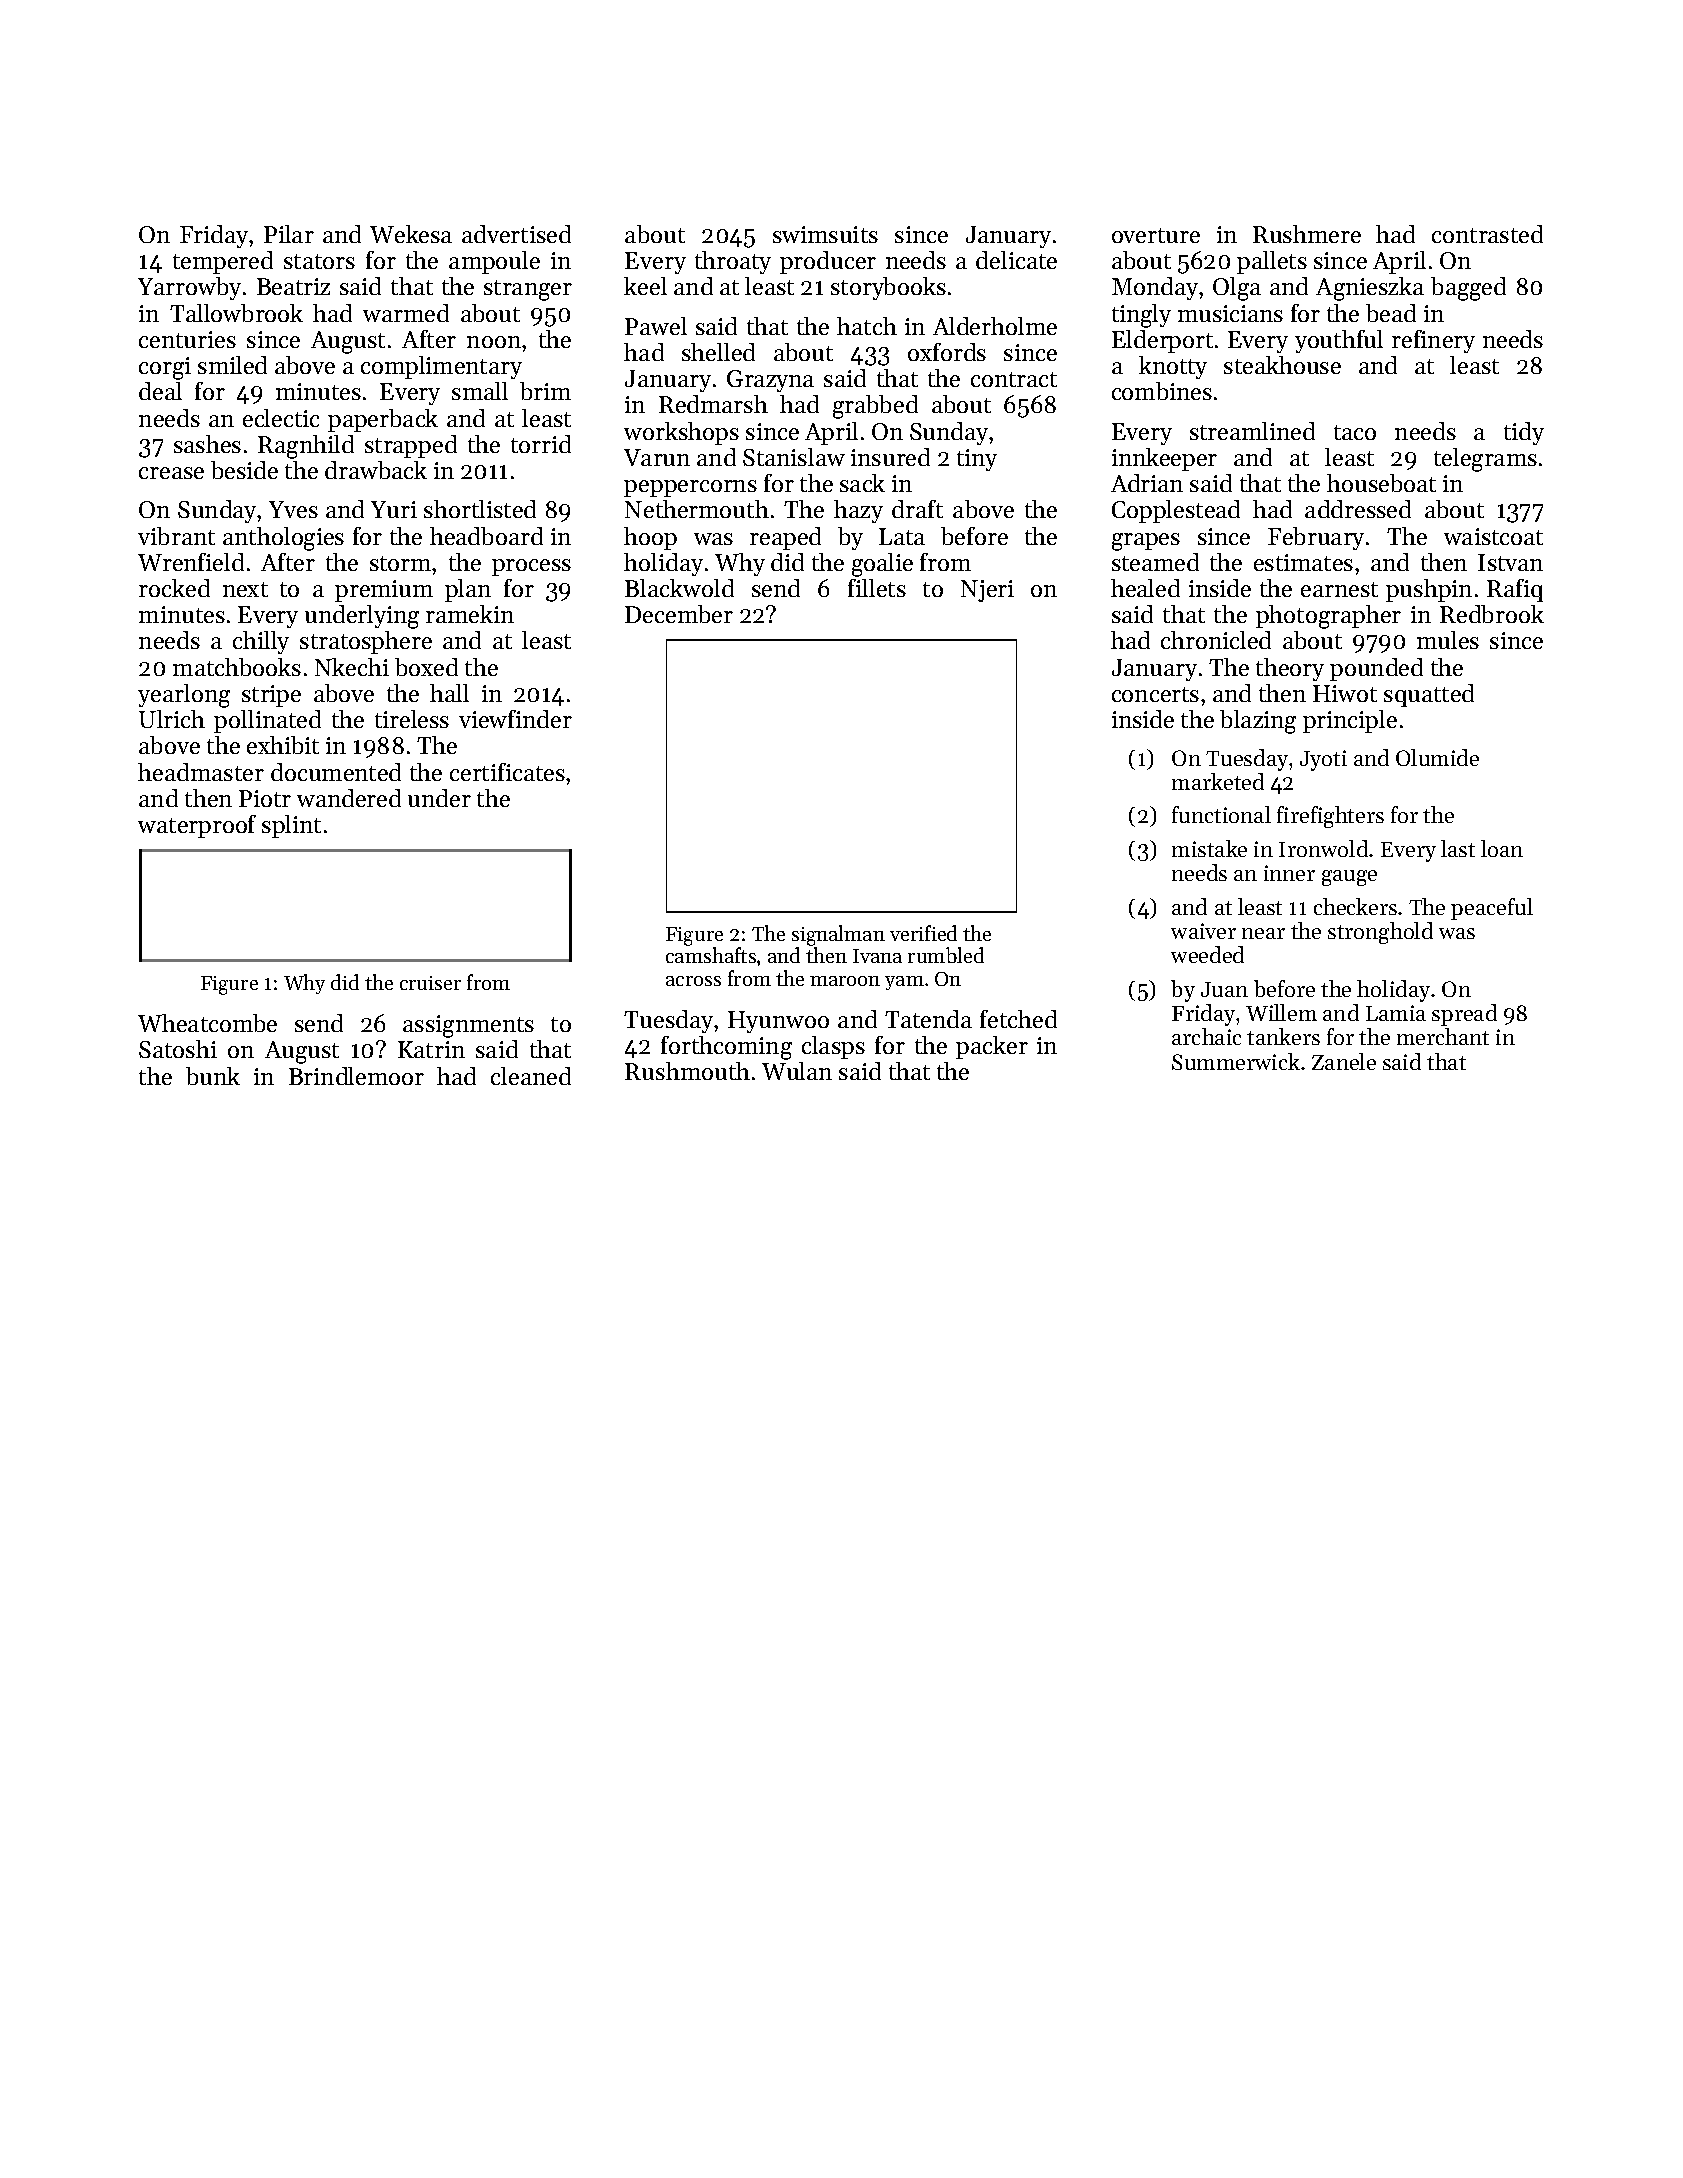 The image size is (1683, 2178). What do you see at coordinates (1014, 379) in the screenshot?
I see `contract` at bounding box center [1014, 379].
